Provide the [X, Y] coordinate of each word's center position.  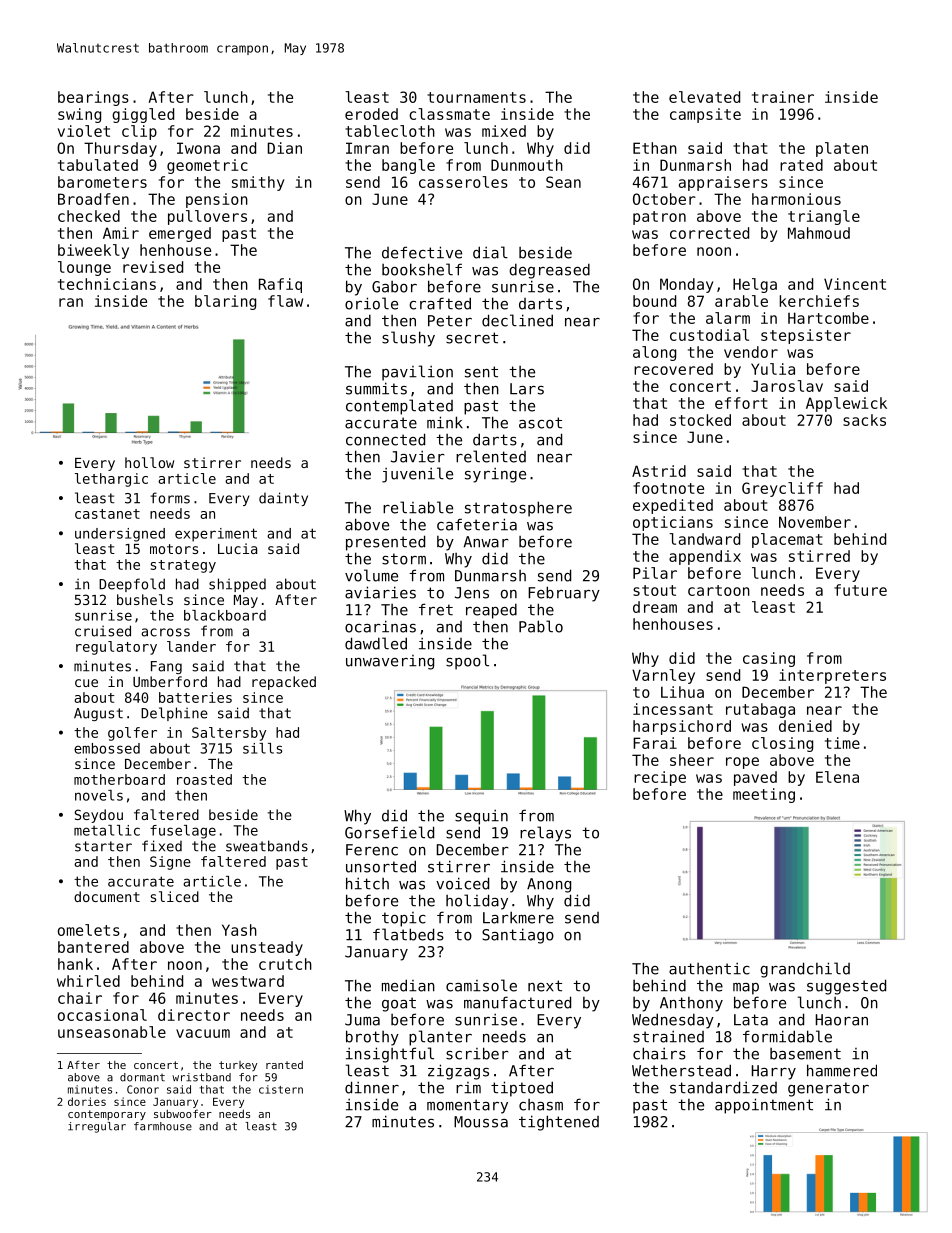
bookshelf [422, 269]
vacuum [203, 1033]
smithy [258, 183]
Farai [655, 743]
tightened [559, 1123]
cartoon [719, 590]
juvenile [417, 475]
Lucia [237, 548]
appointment [764, 1106]
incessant [673, 709]
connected [385, 439]
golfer [132, 734]
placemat [787, 540]
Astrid [659, 471]
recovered [673, 369]
